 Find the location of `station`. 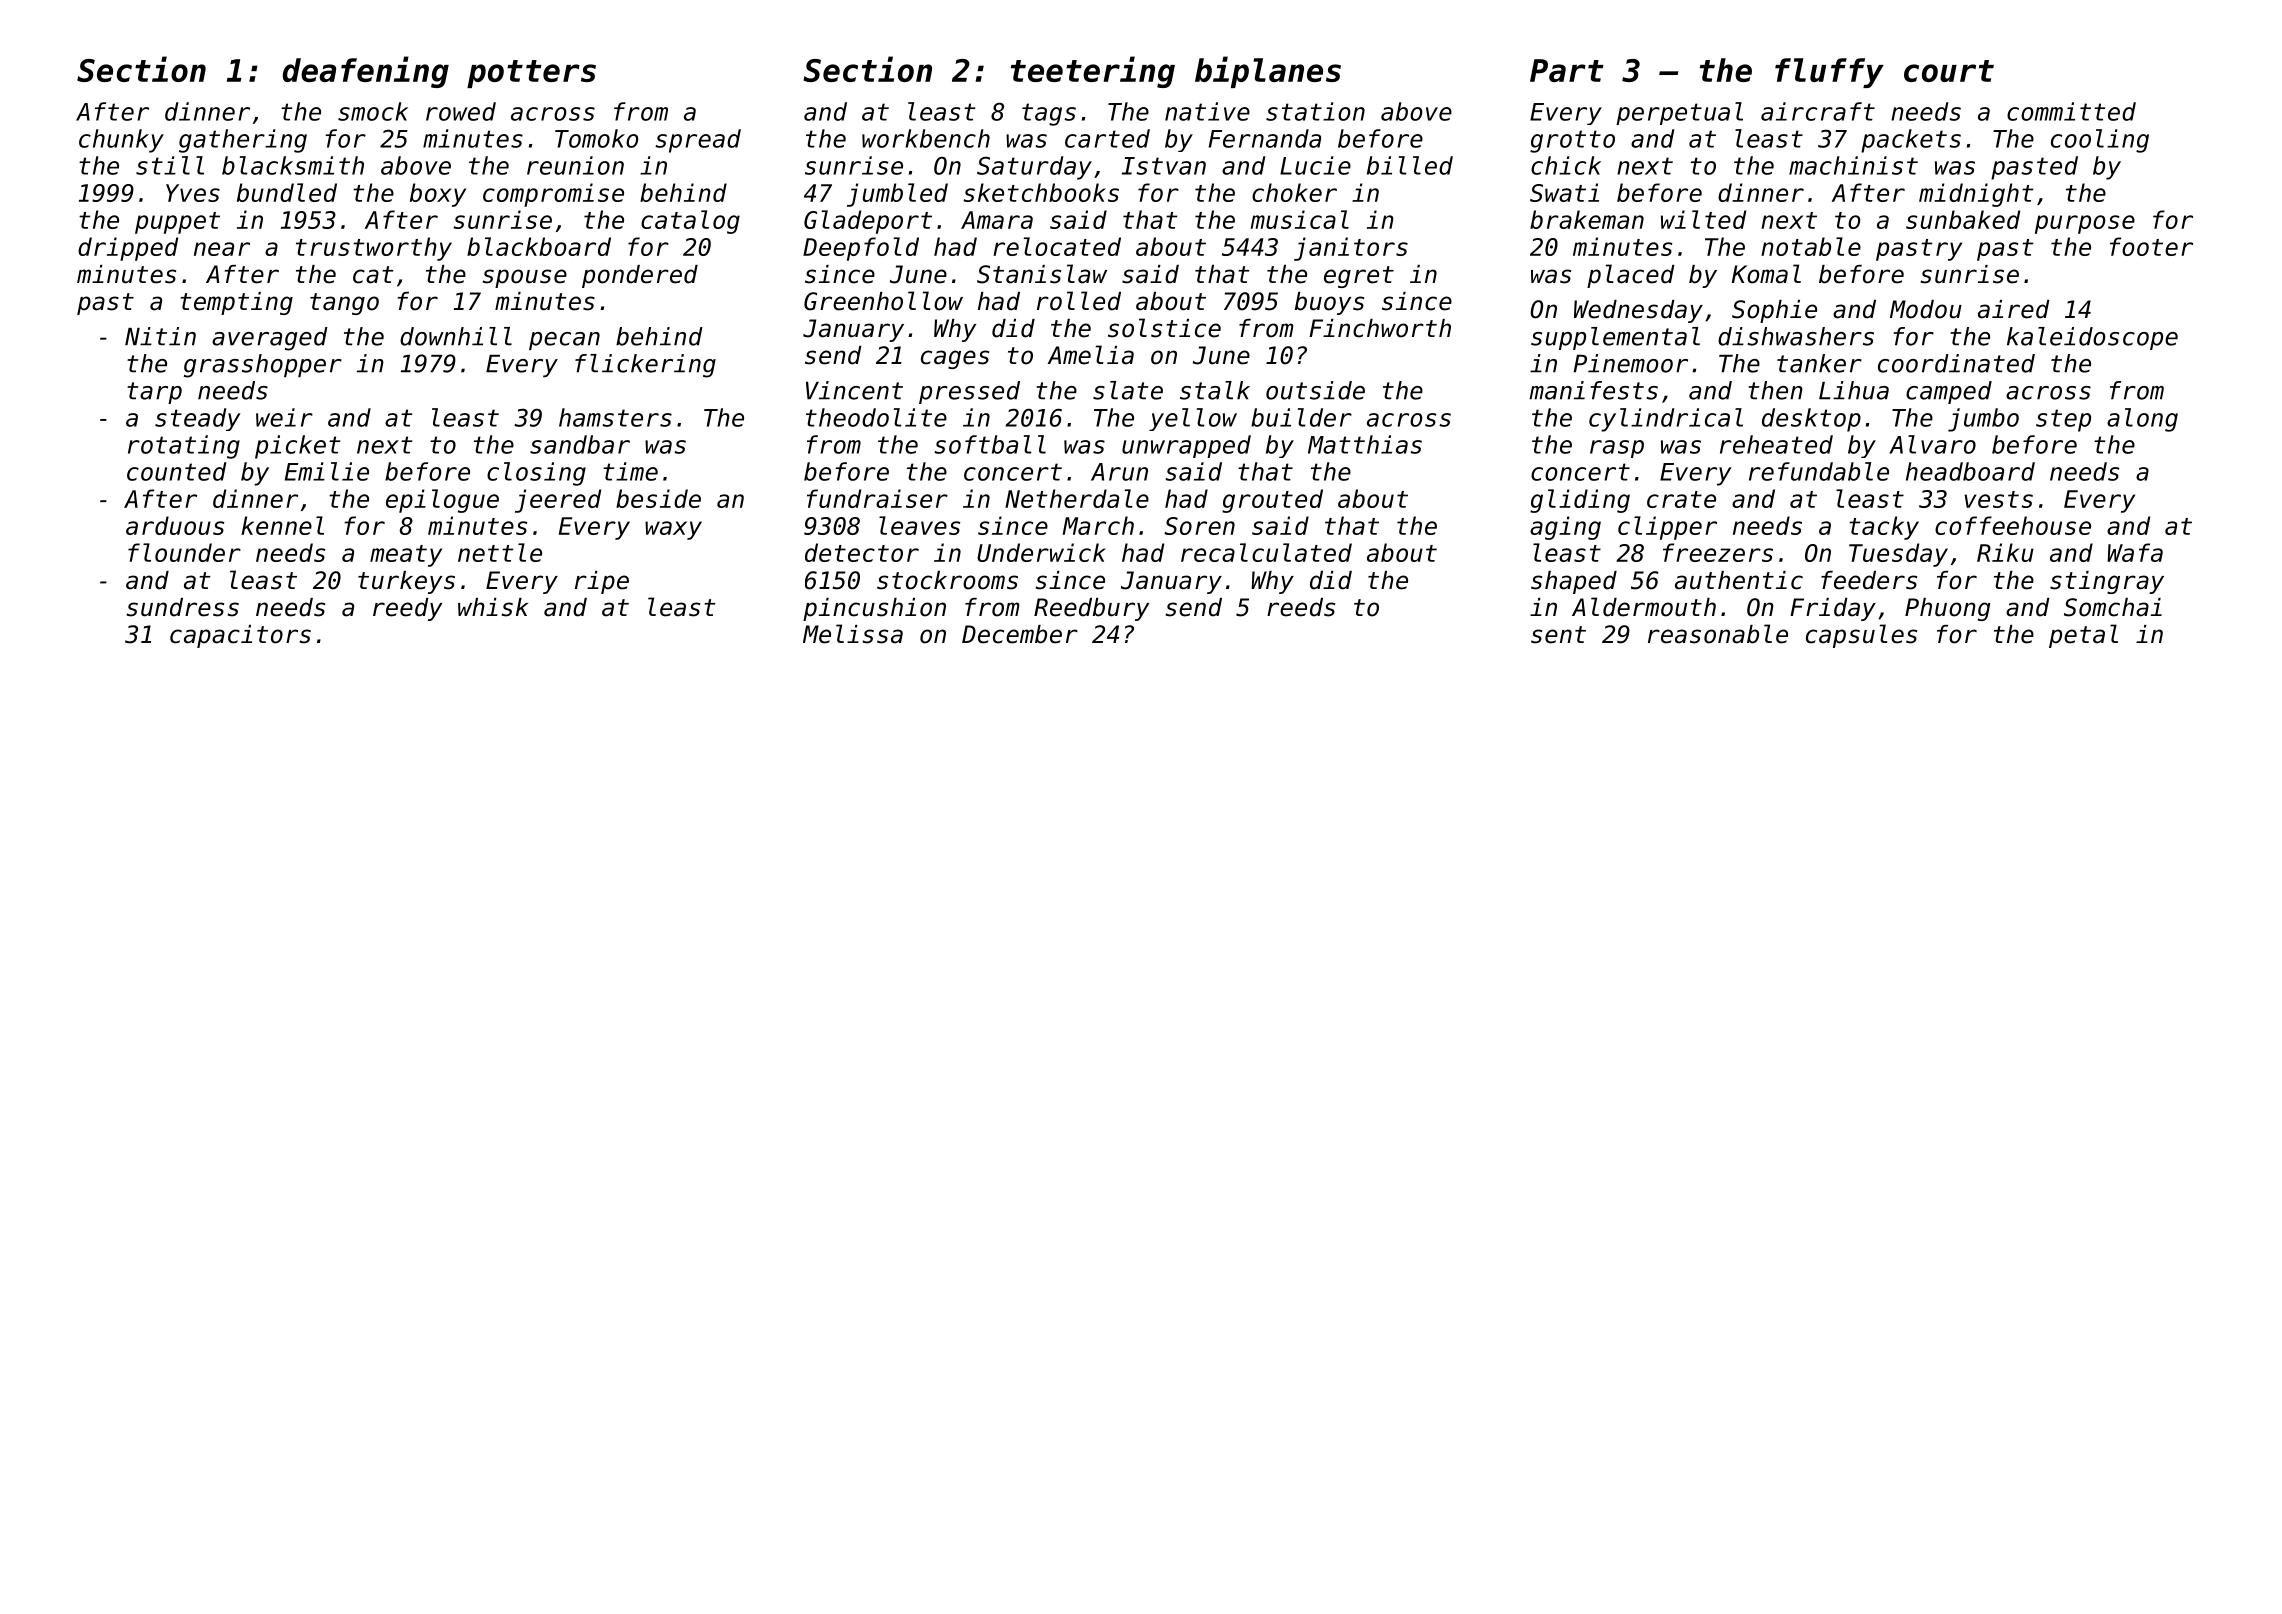

station is located at coordinates (1315, 111).
